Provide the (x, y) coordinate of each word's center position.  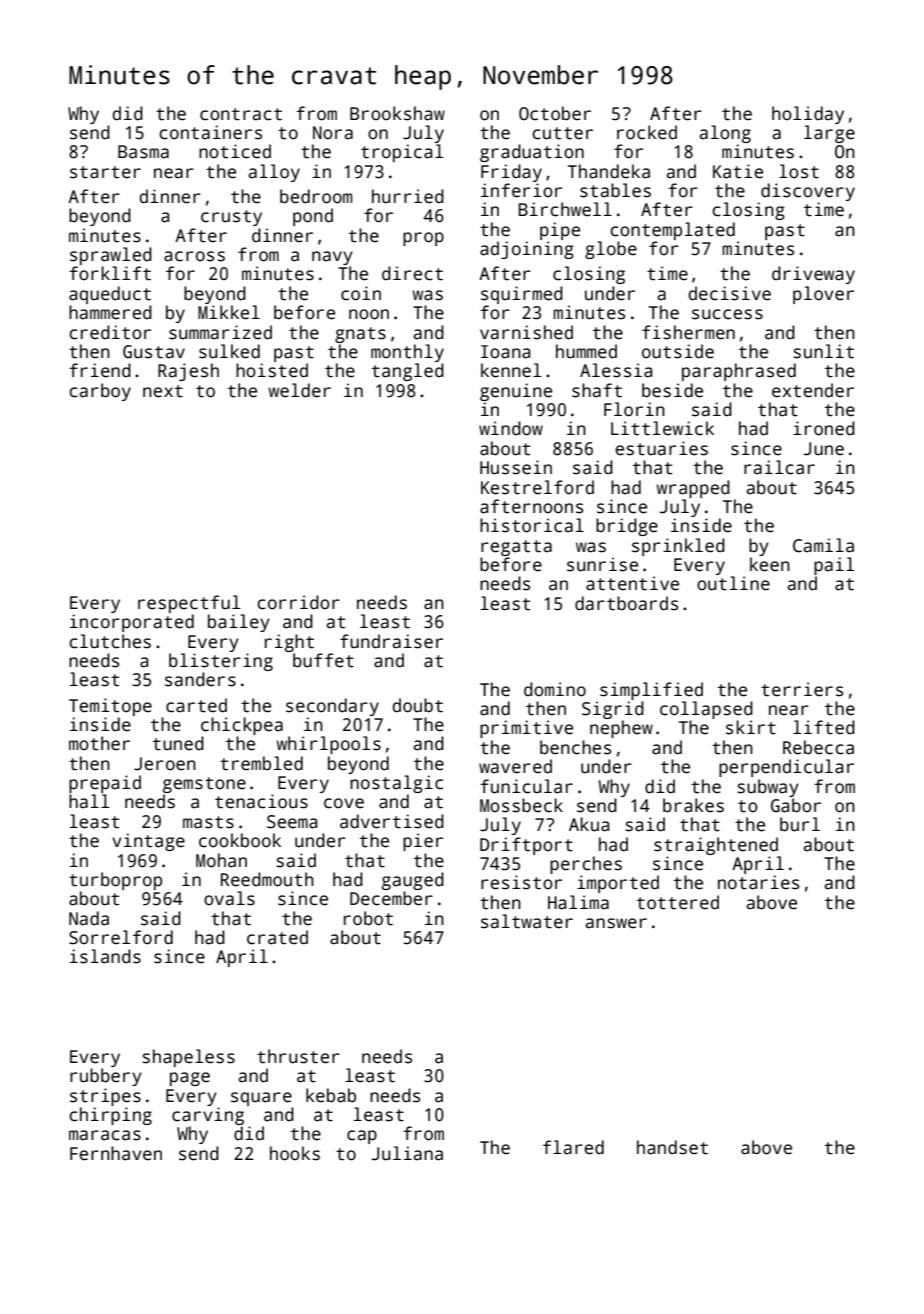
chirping (110, 1116)
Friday (511, 173)
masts (208, 822)
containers (210, 132)
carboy (100, 392)
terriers (802, 689)
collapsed (706, 710)
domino (555, 689)
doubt (418, 705)
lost (799, 171)
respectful (189, 604)
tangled (408, 372)
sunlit (823, 351)
